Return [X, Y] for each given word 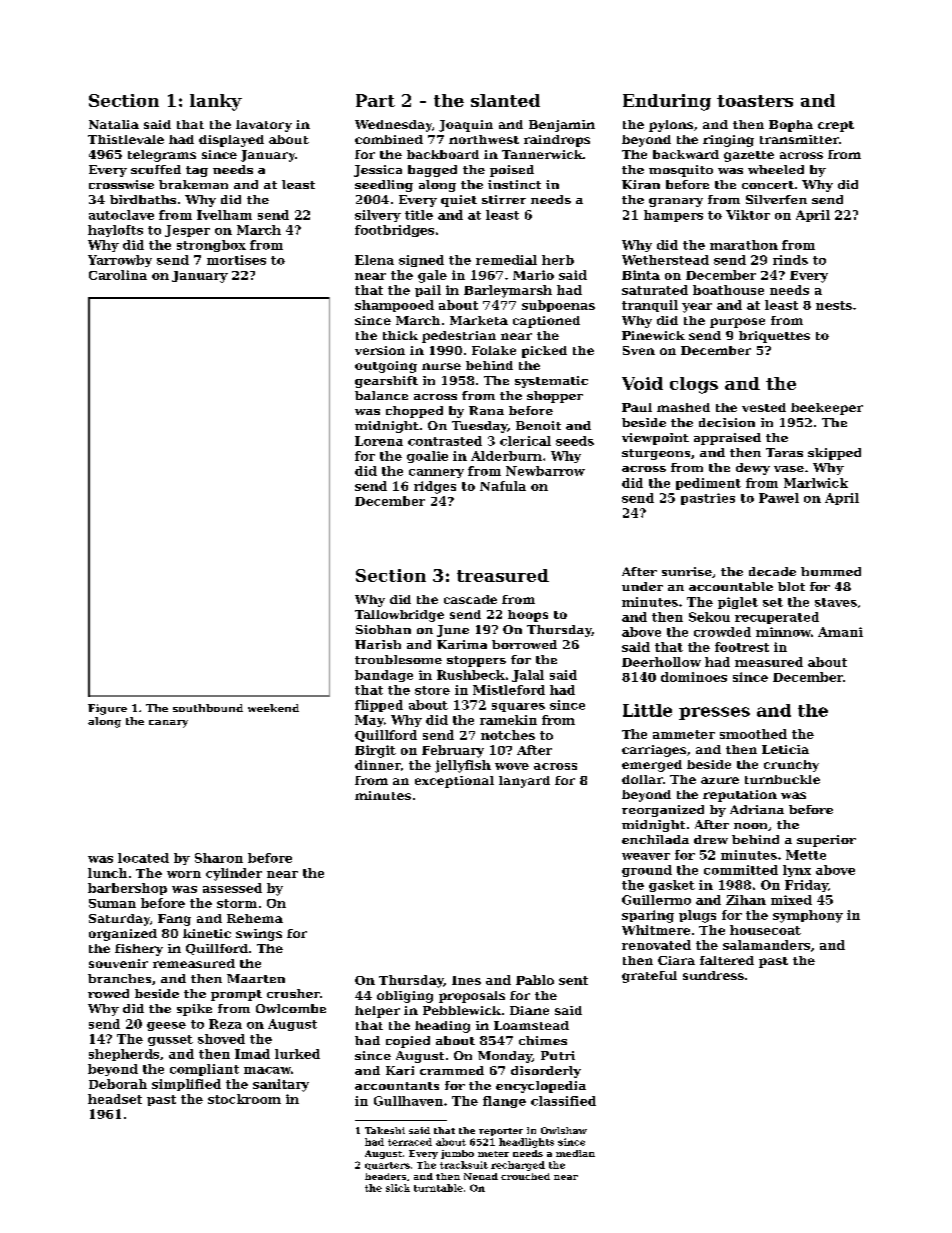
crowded [722, 632]
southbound [208, 708]
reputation [740, 796]
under [642, 586]
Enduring [667, 102]
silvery [378, 216]
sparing [648, 916]
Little [647, 710]
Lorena [379, 441]
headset [115, 1099]
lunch [107, 873]
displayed [231, 141]
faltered [727, 960]
